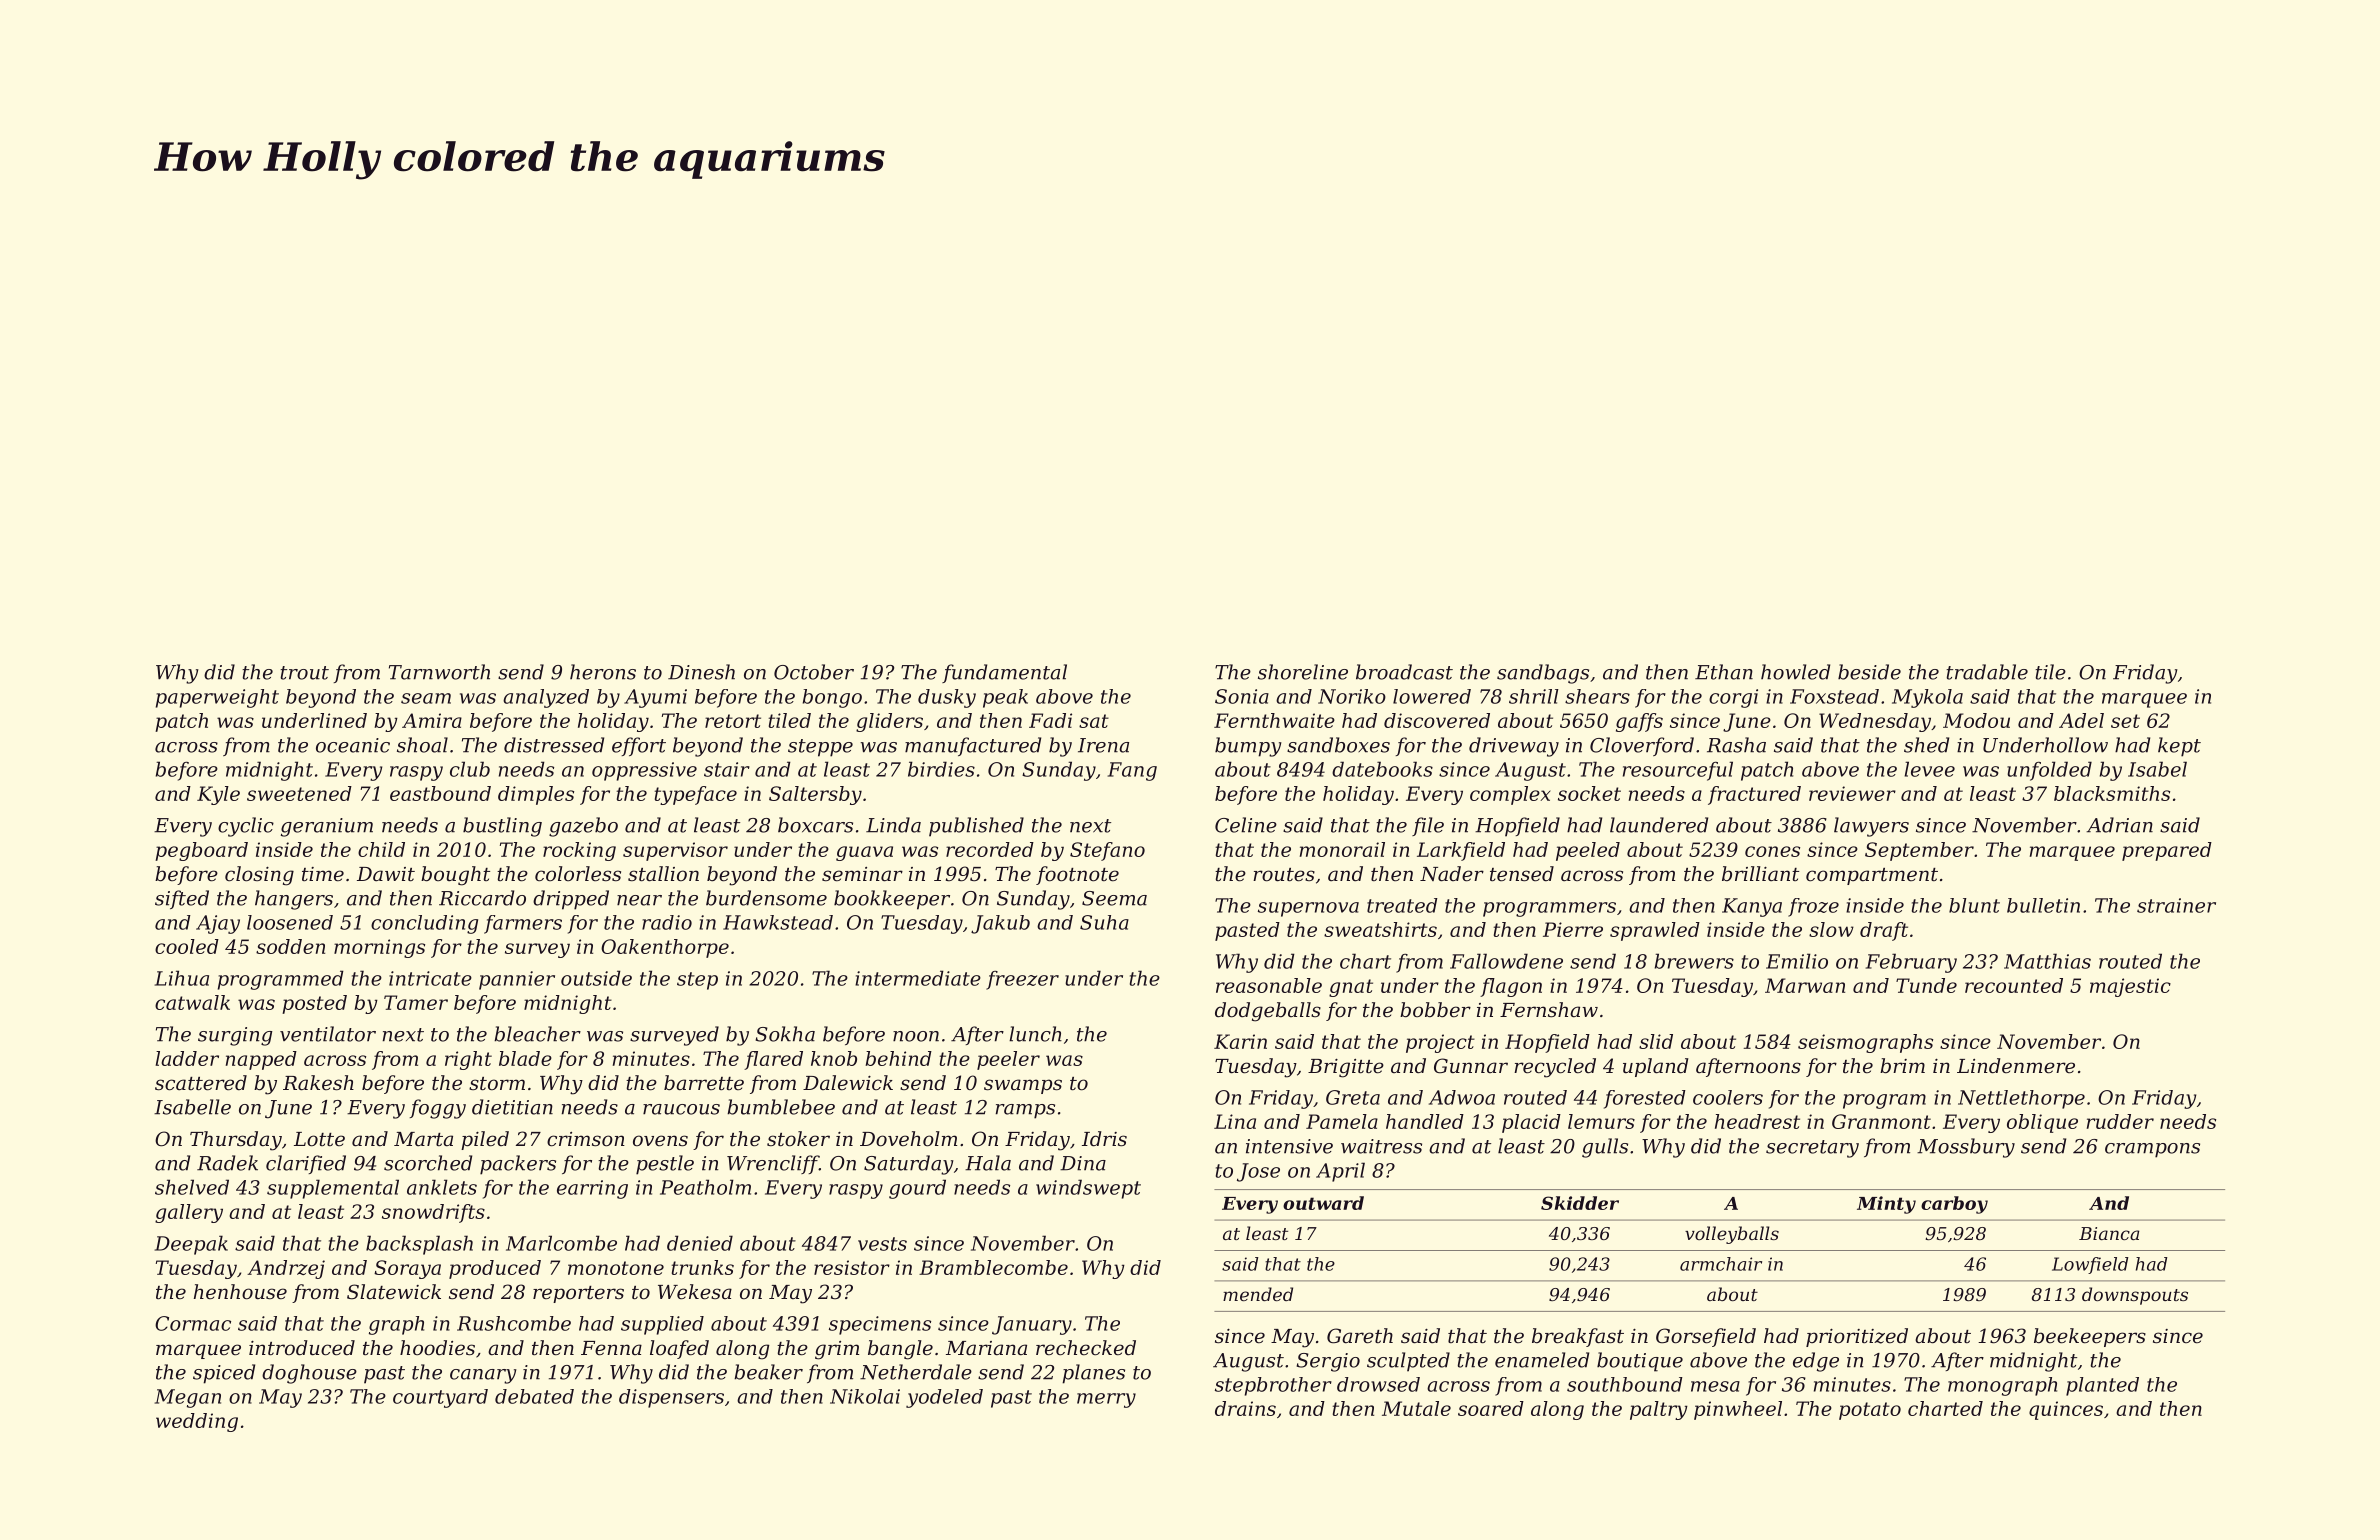 The image size is (2380, 1540). I want to click on broadcast, so click(1404, 672).
